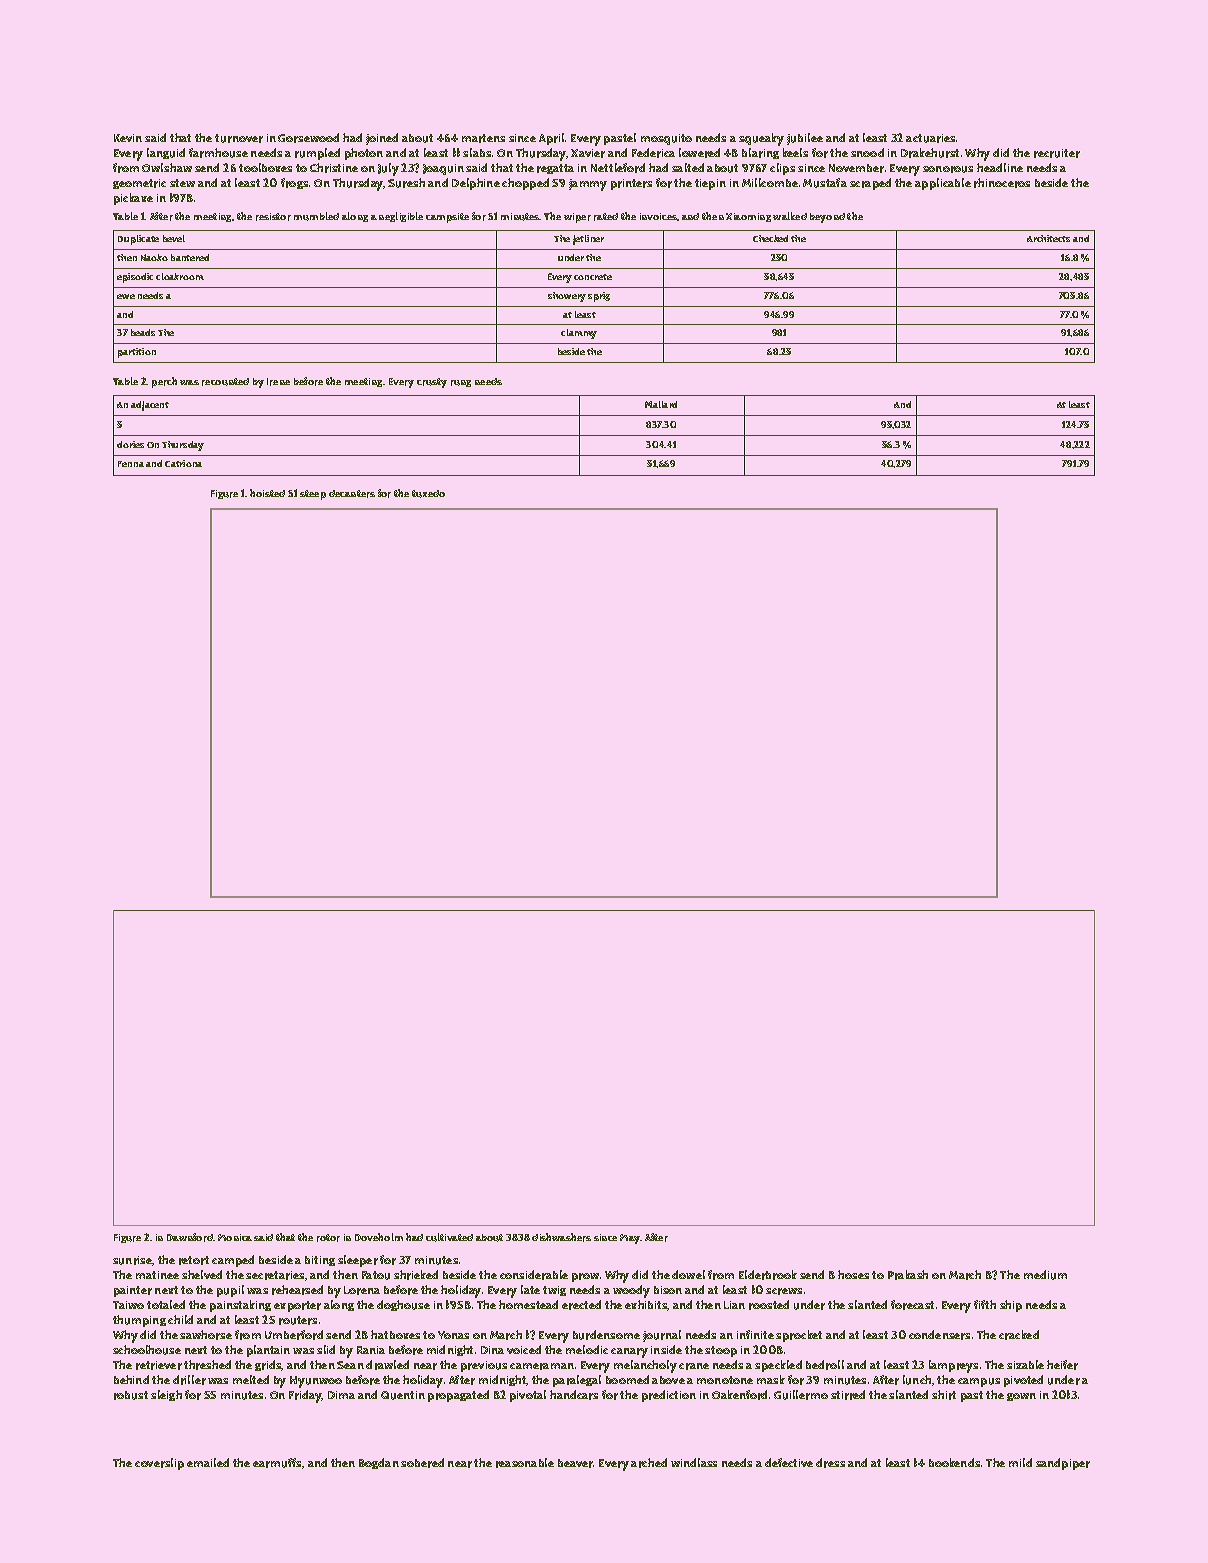  I want to click on sobered, so click(422, 1463).
